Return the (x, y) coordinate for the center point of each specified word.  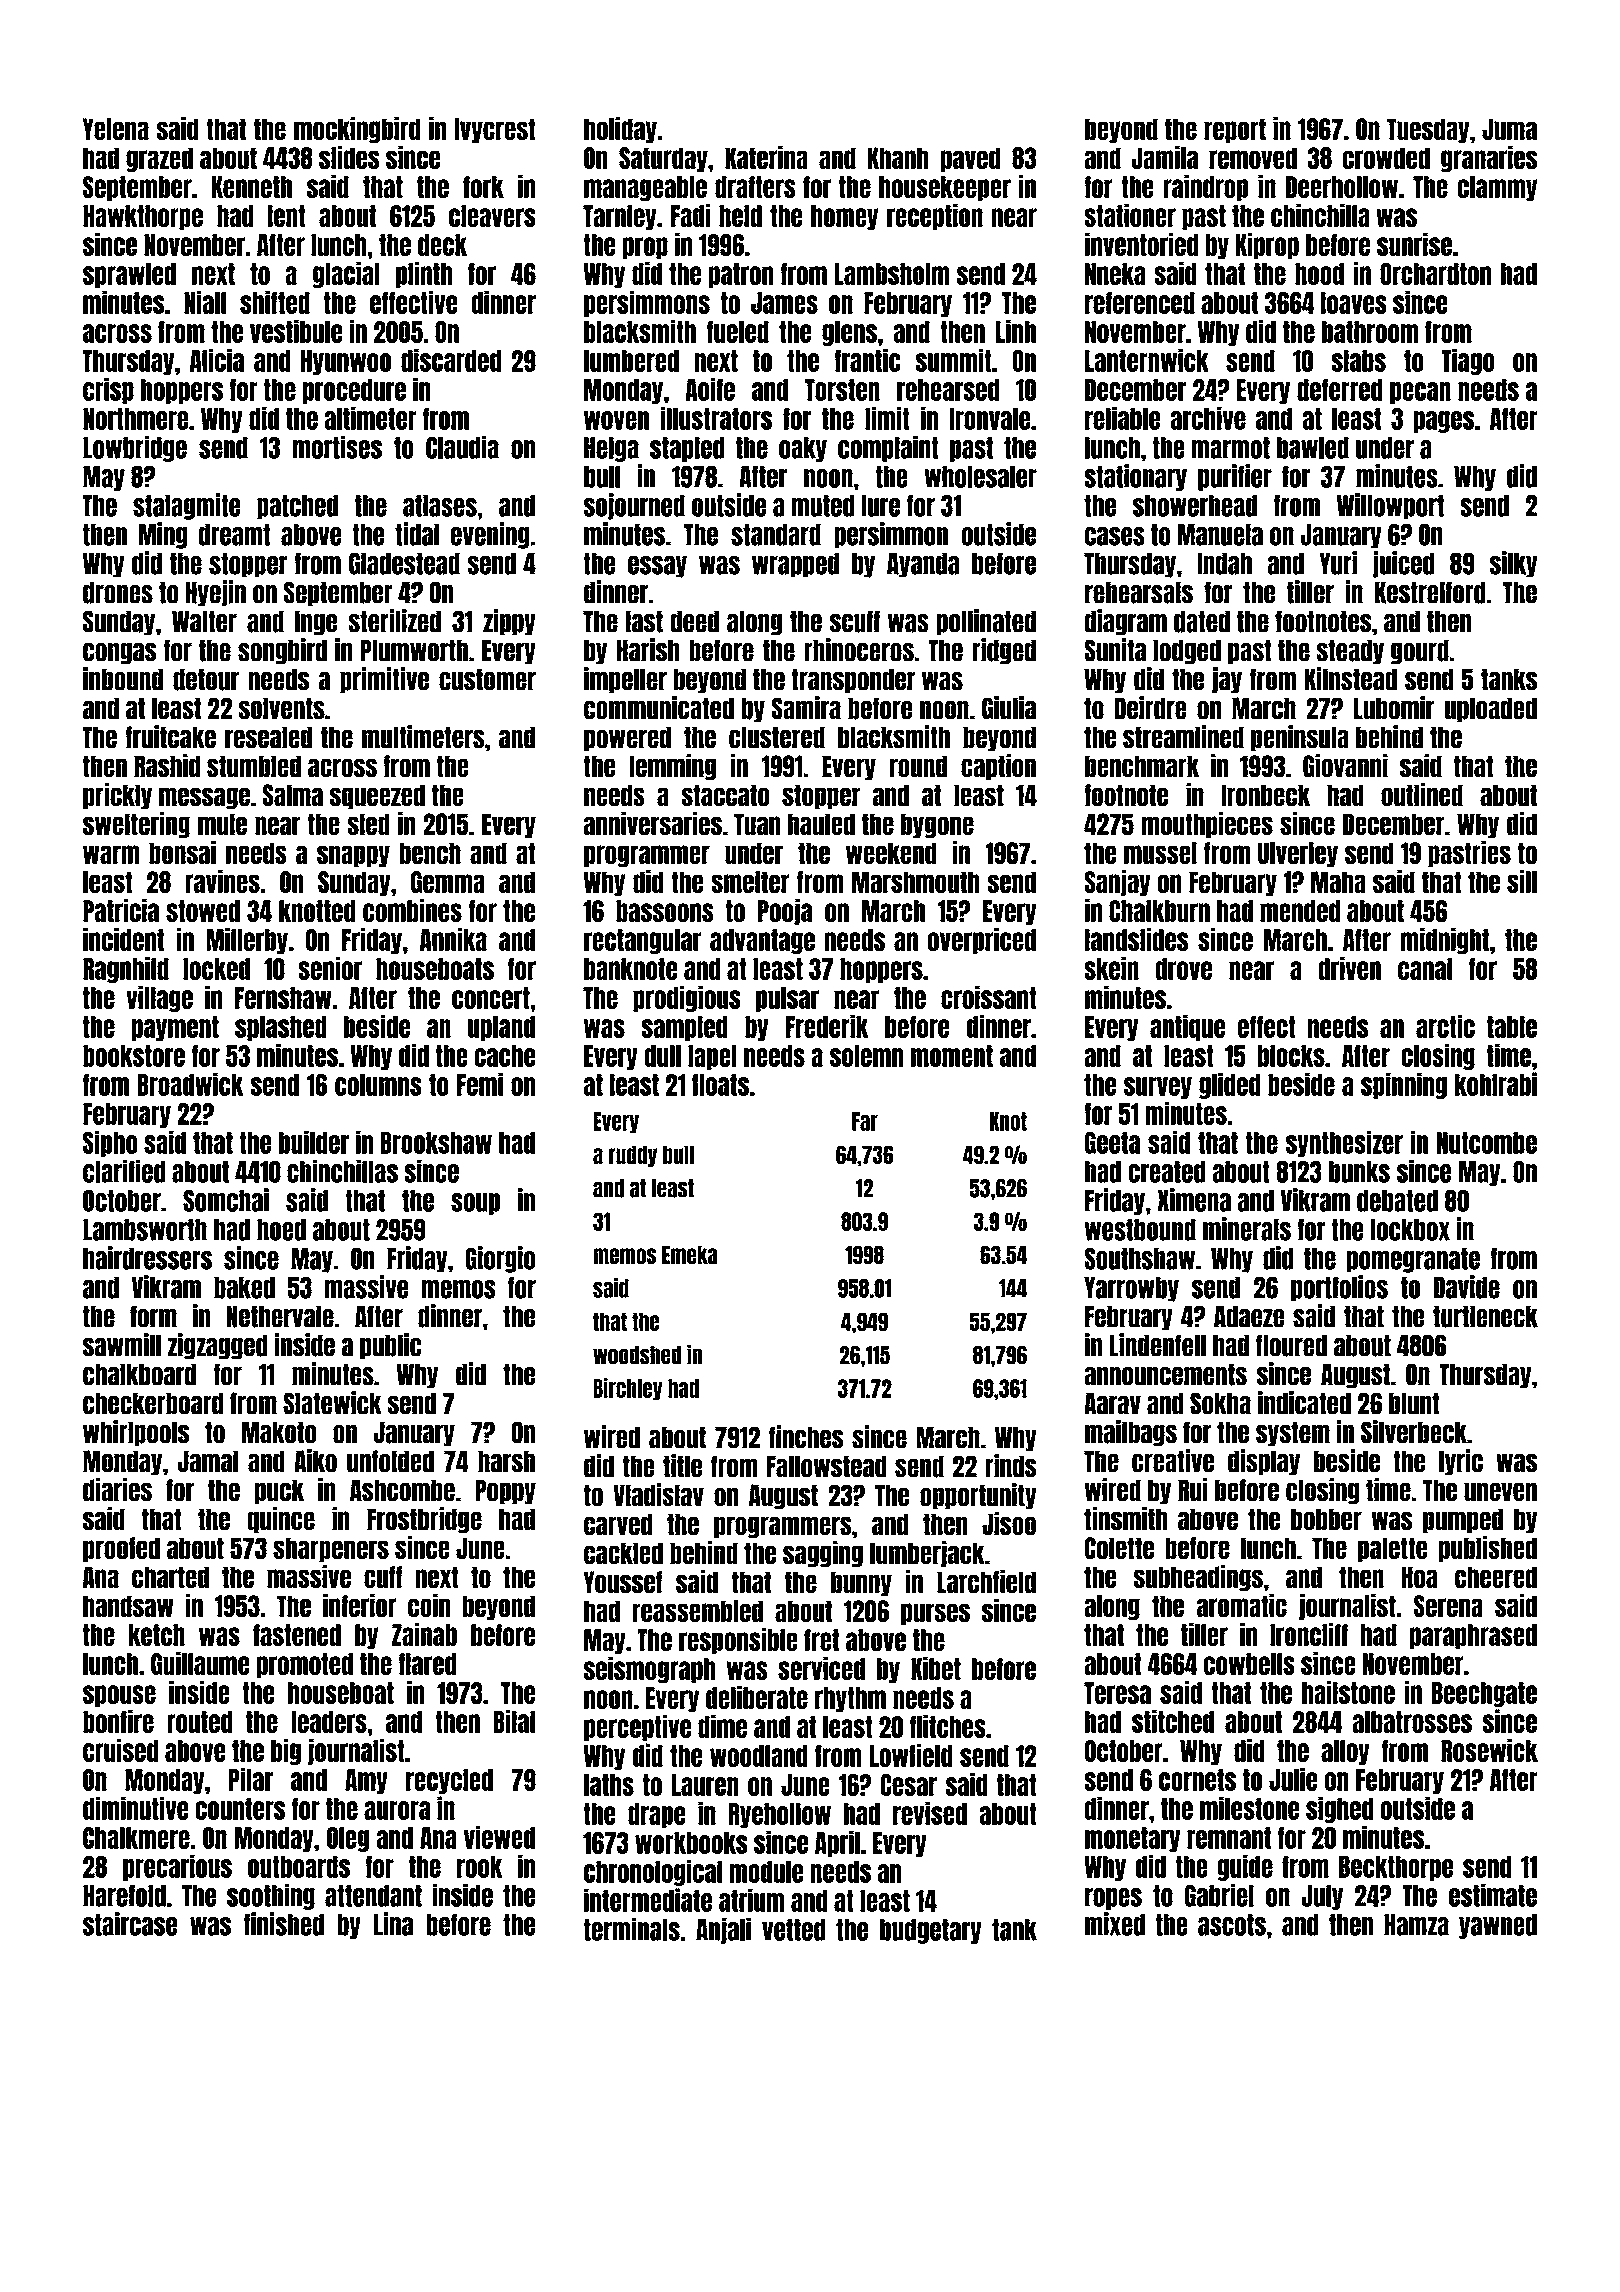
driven (1349, 968)
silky (1513, 564)
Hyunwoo (346, 362)
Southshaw (1139, 1258)
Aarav (1112, 1403)
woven (616, 420)
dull (662, 1056)
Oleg (348, 1839)
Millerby (247, 940)
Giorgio (500, 1259)
